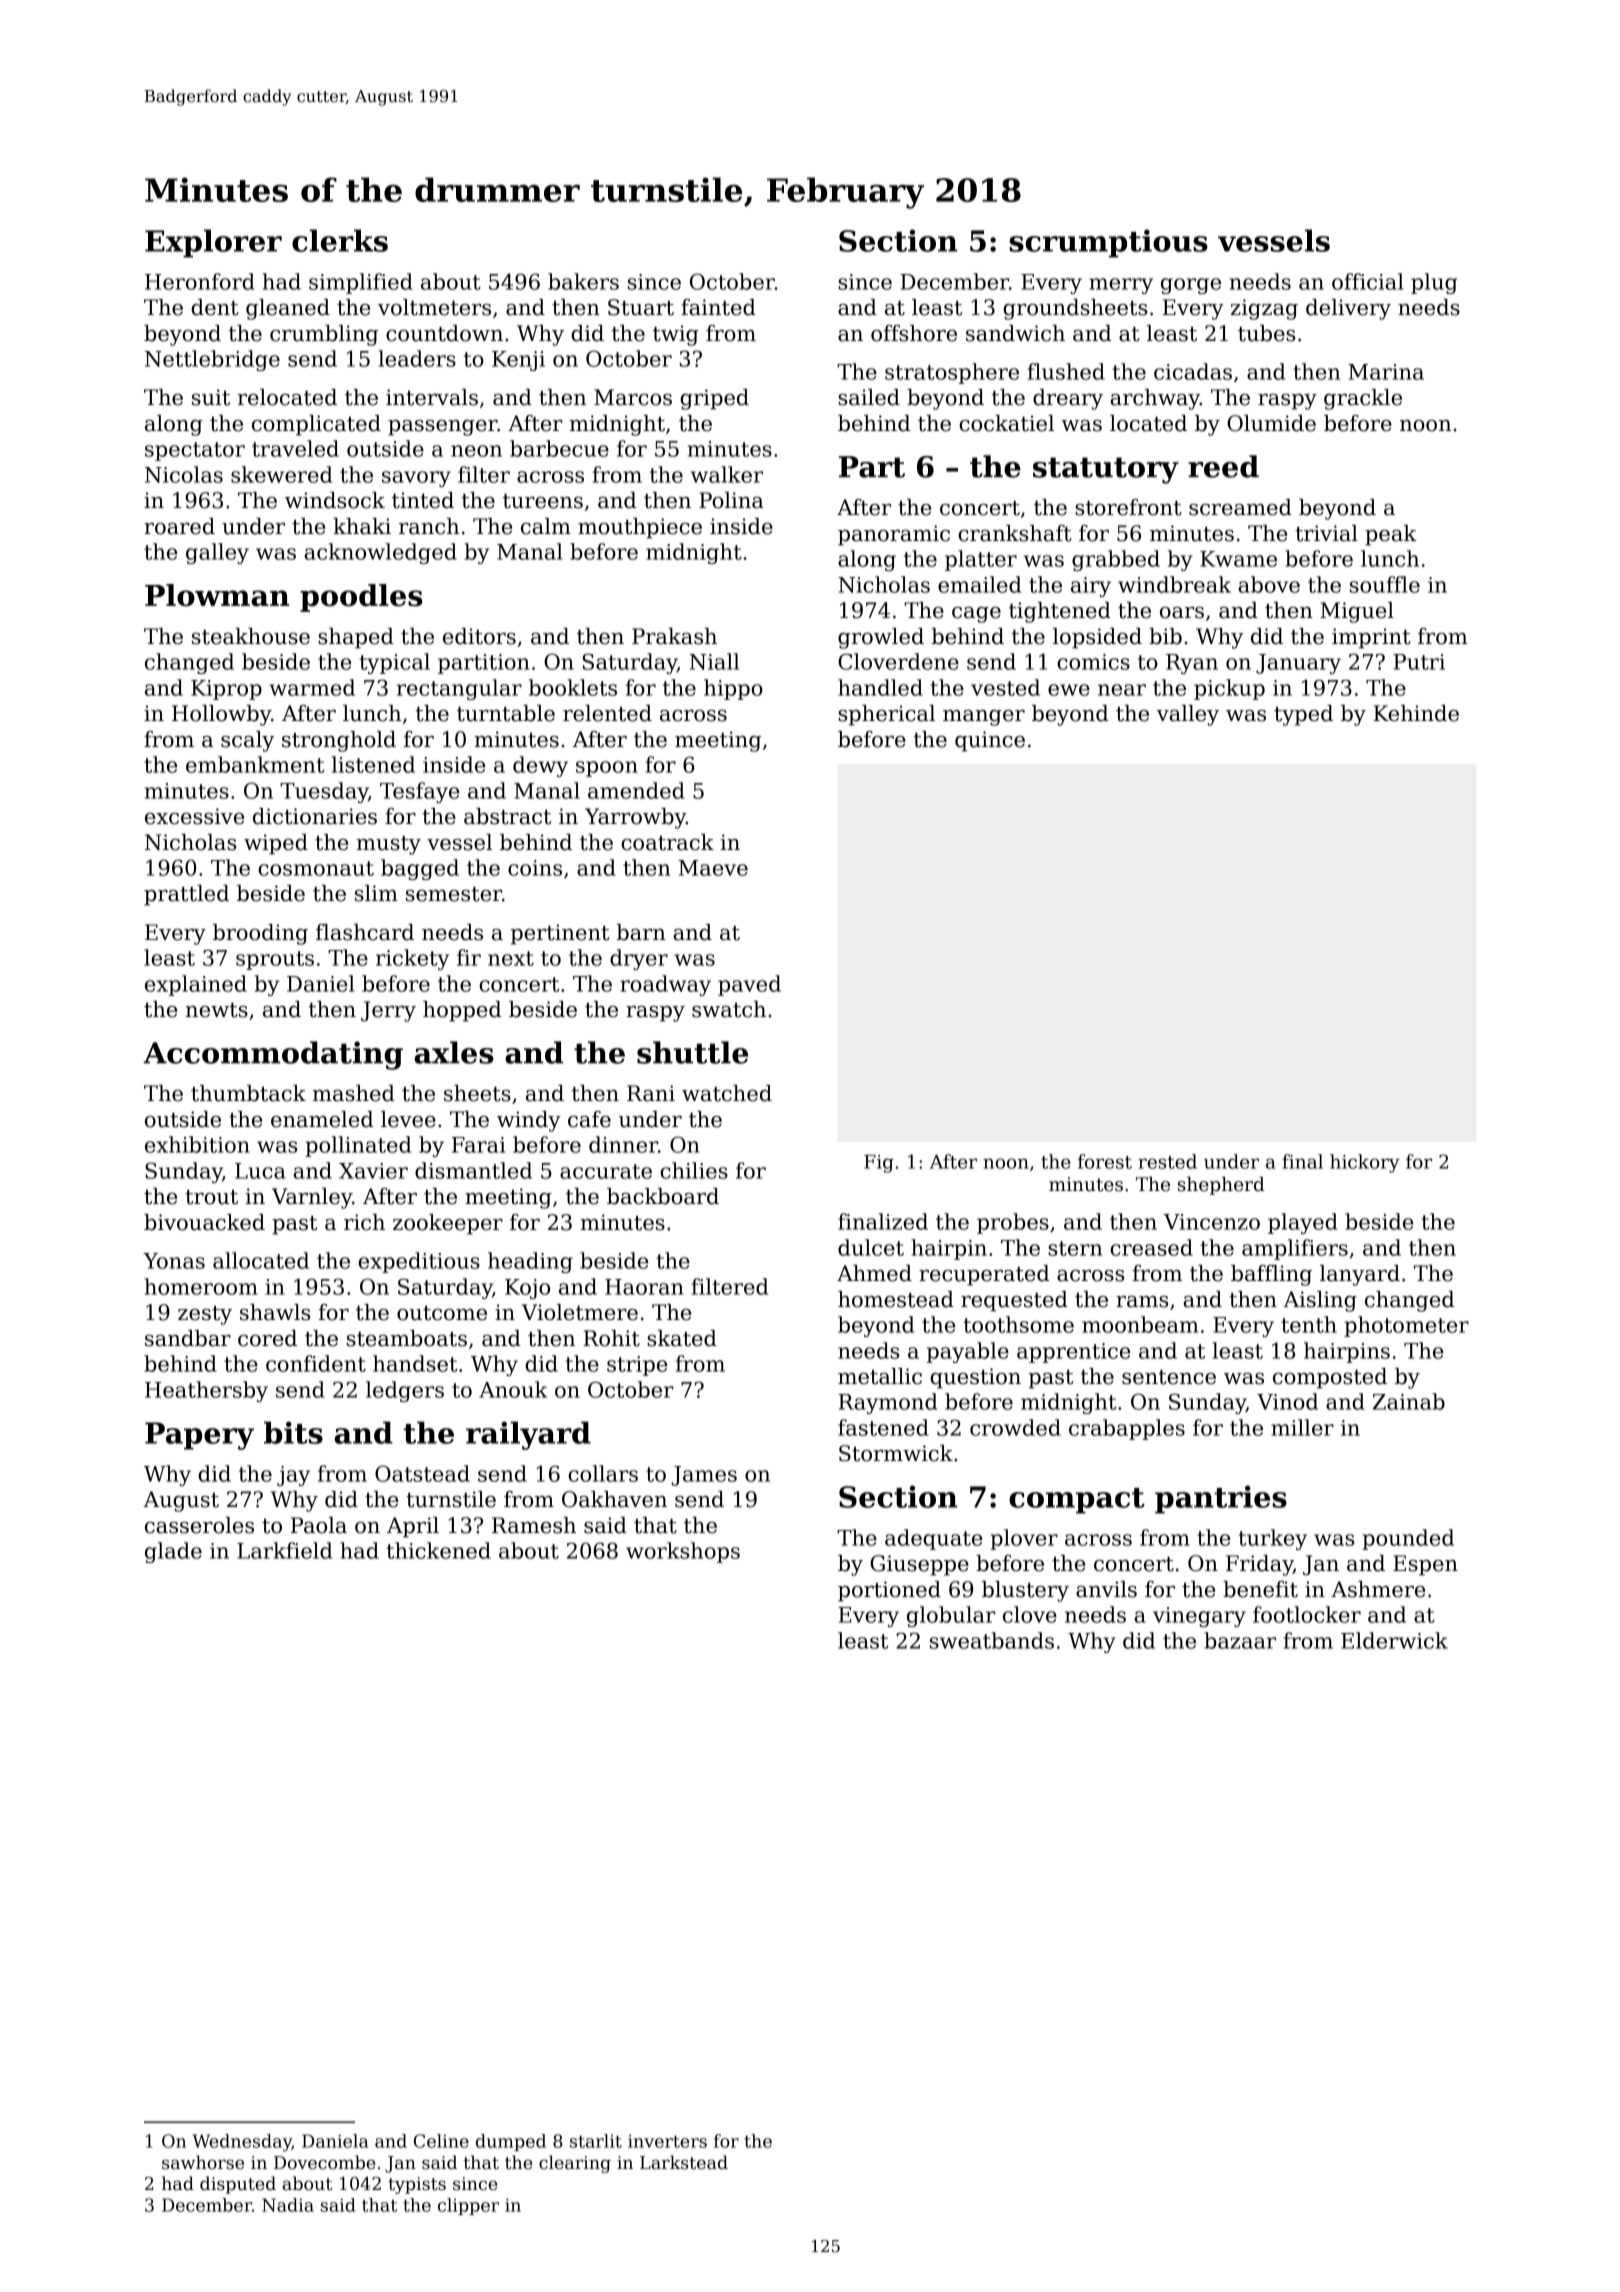 This document has width=1620, height=2292. I want to click on Kwame, so click(1238, 559).
